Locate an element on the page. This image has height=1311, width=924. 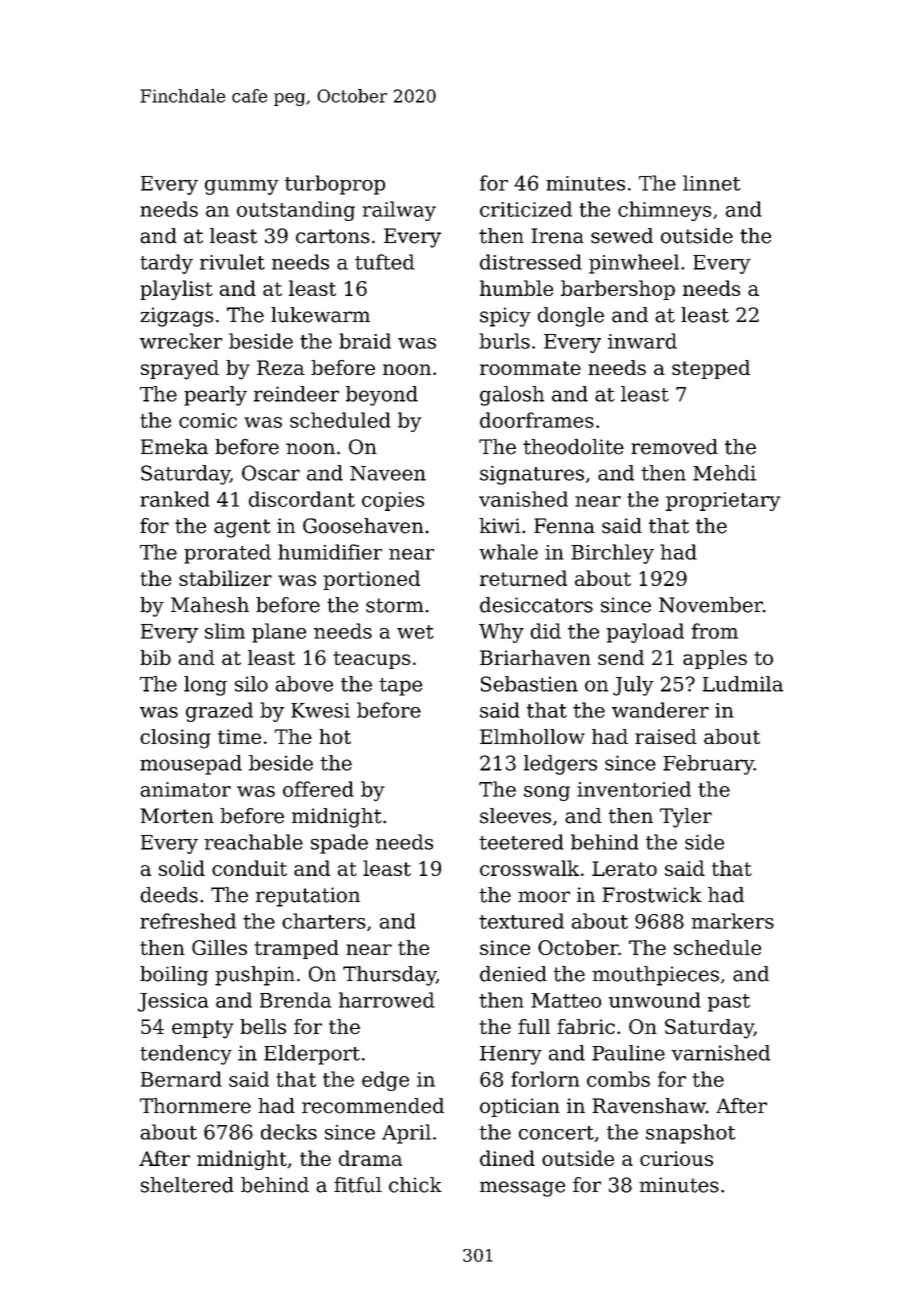
fitful is located at coordinates (358, 1185).
